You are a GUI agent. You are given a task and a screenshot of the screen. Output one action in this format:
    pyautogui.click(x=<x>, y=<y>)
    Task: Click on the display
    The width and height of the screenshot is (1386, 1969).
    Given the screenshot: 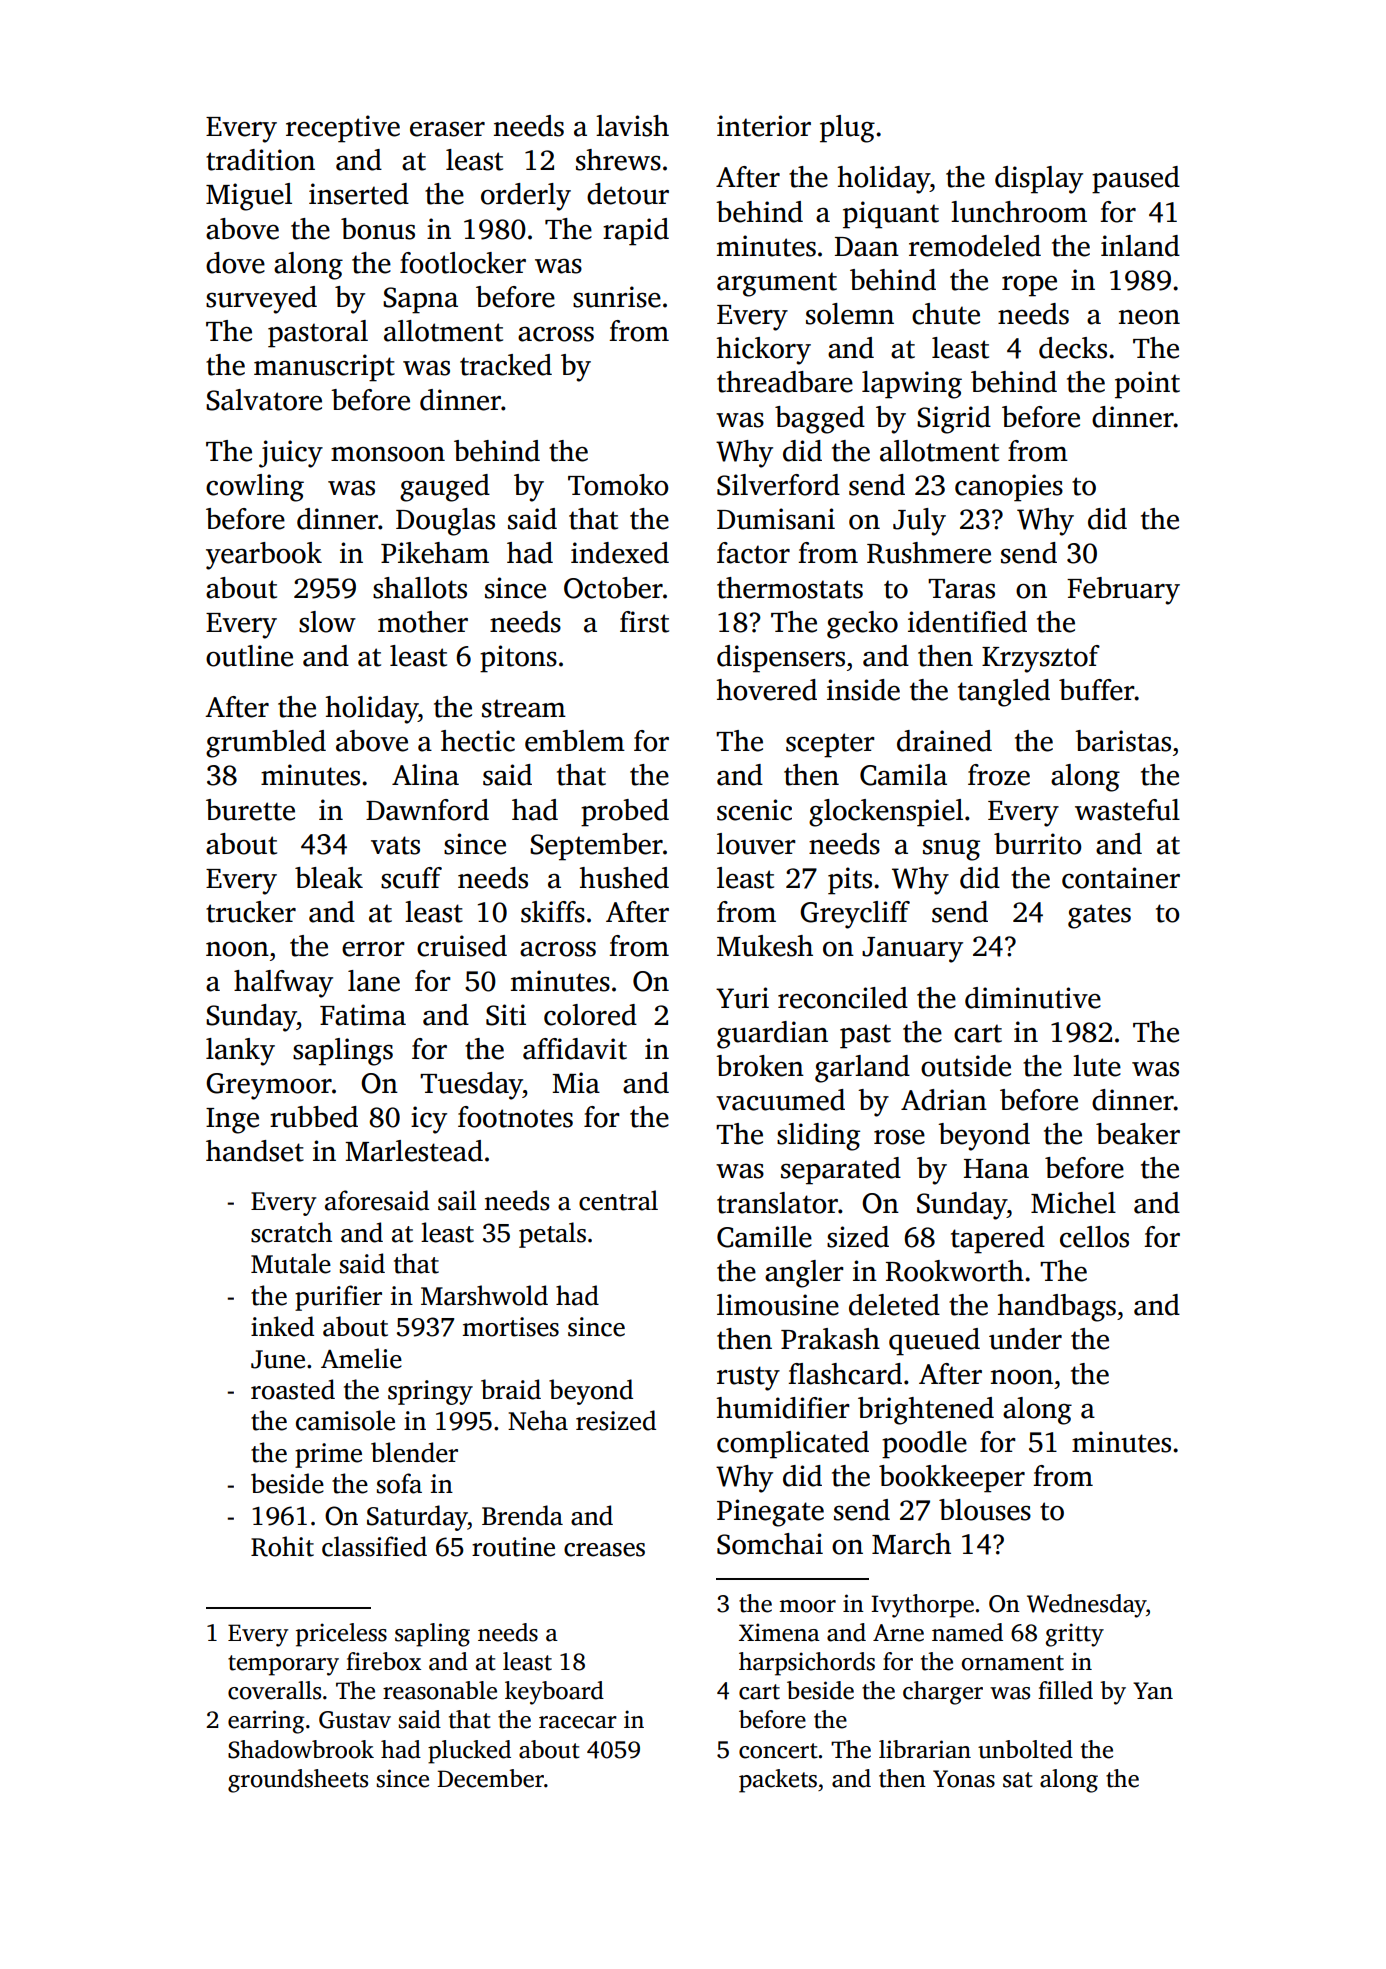 What is the action you would take?
    pyautogui.click(x=1039, y=180)
